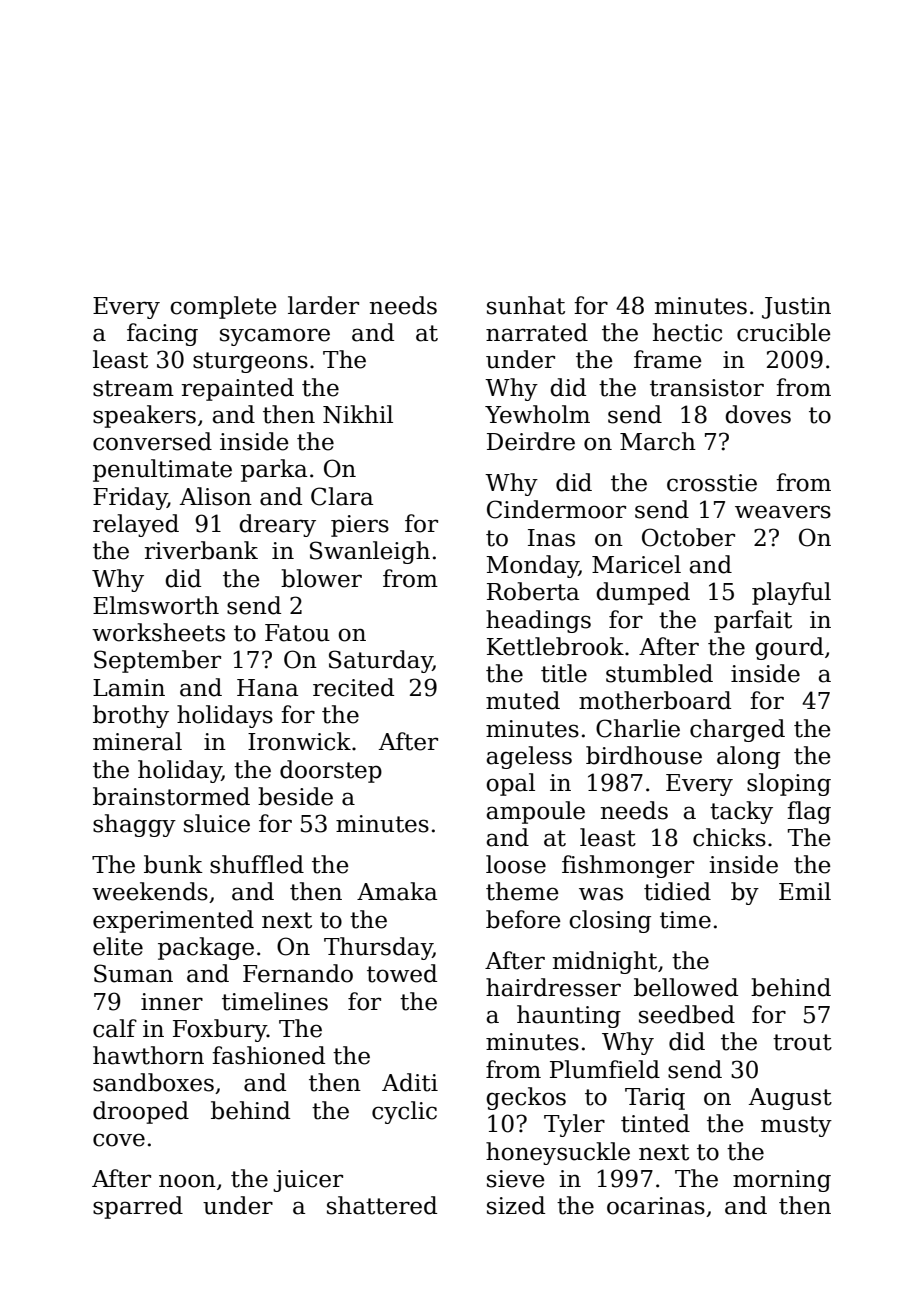 The height and width of the document is (1311, 924). Describe the element at coordinates (358, 414) in the document. I see `Nikhil` at that location.
